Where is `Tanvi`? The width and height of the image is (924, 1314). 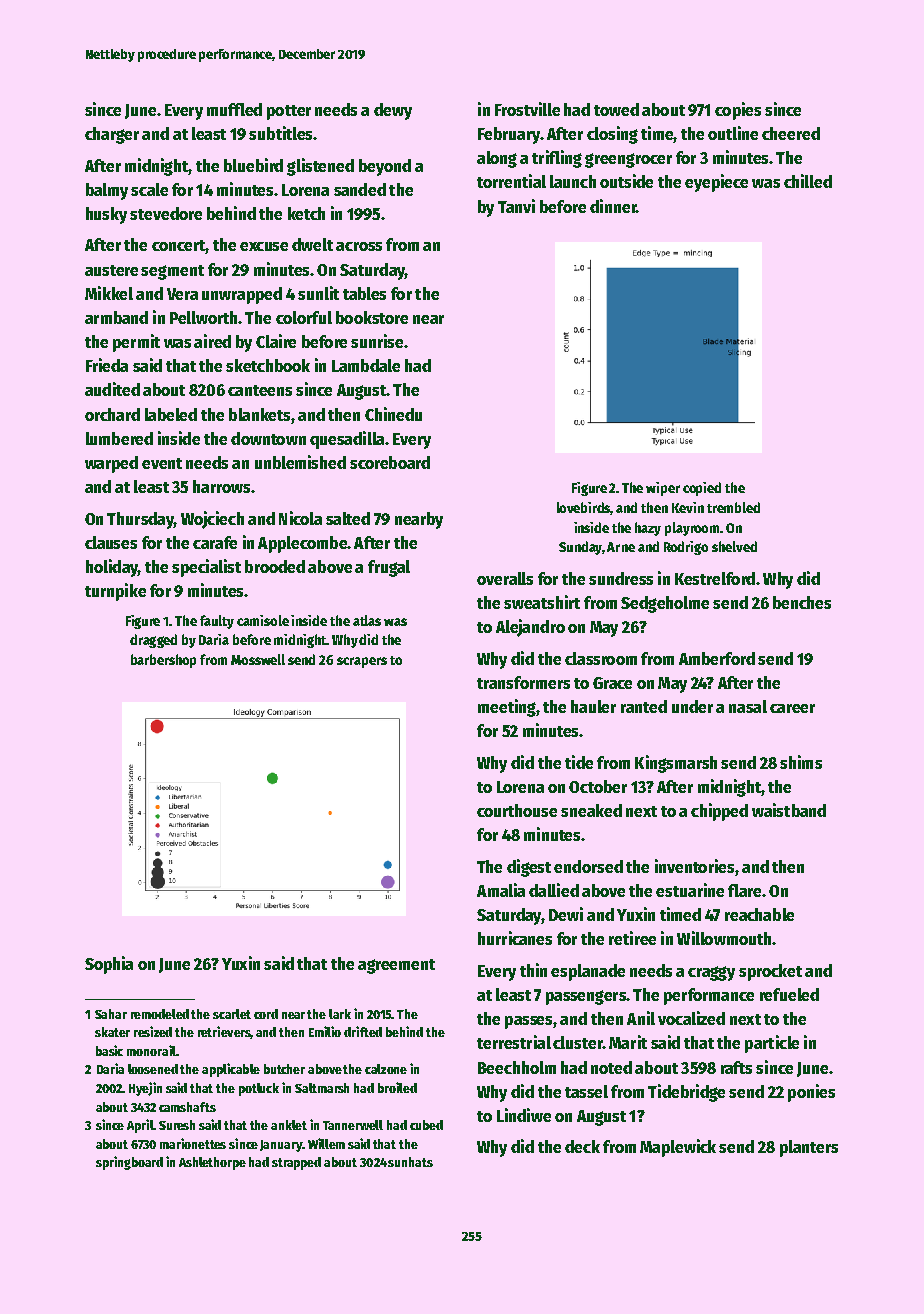 Tanvi is located at coordinates (516, 206).
